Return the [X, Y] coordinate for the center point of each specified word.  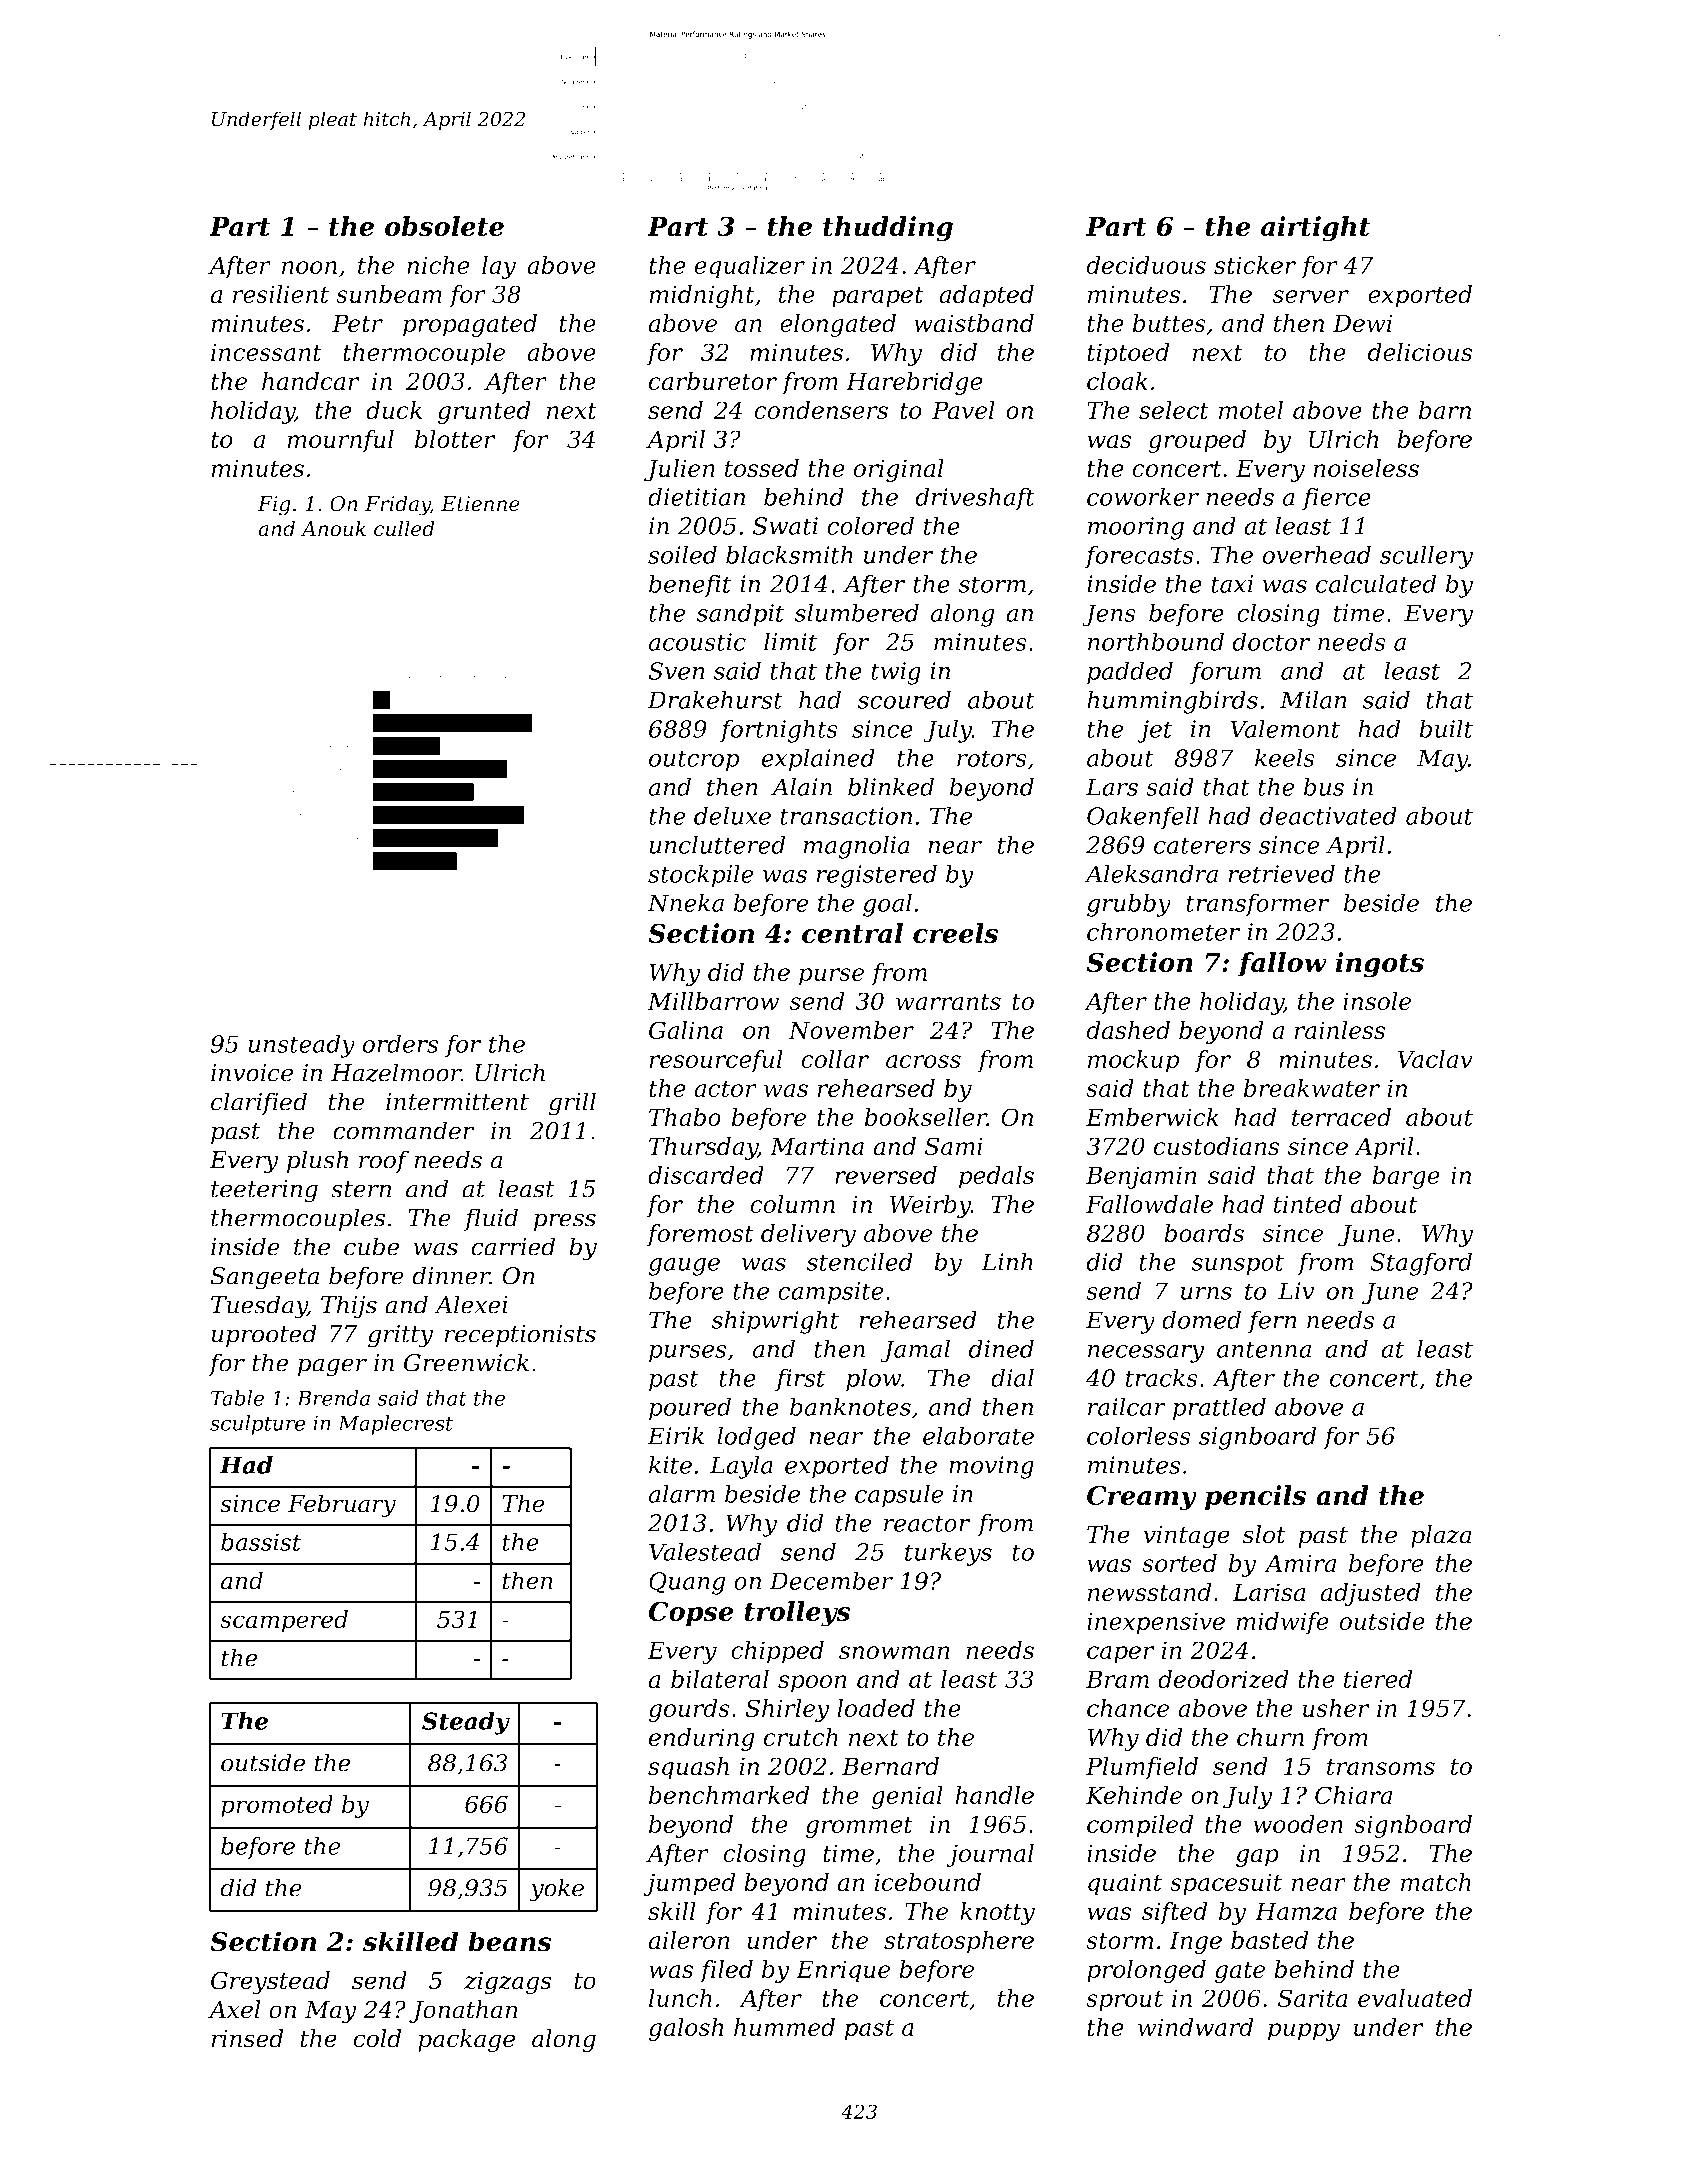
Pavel [963, 410]
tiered [1378, 1679]
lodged [756, 1438]
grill [572, 1104]
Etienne [480, 504]
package [466, 2041]
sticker [1255, 265]
